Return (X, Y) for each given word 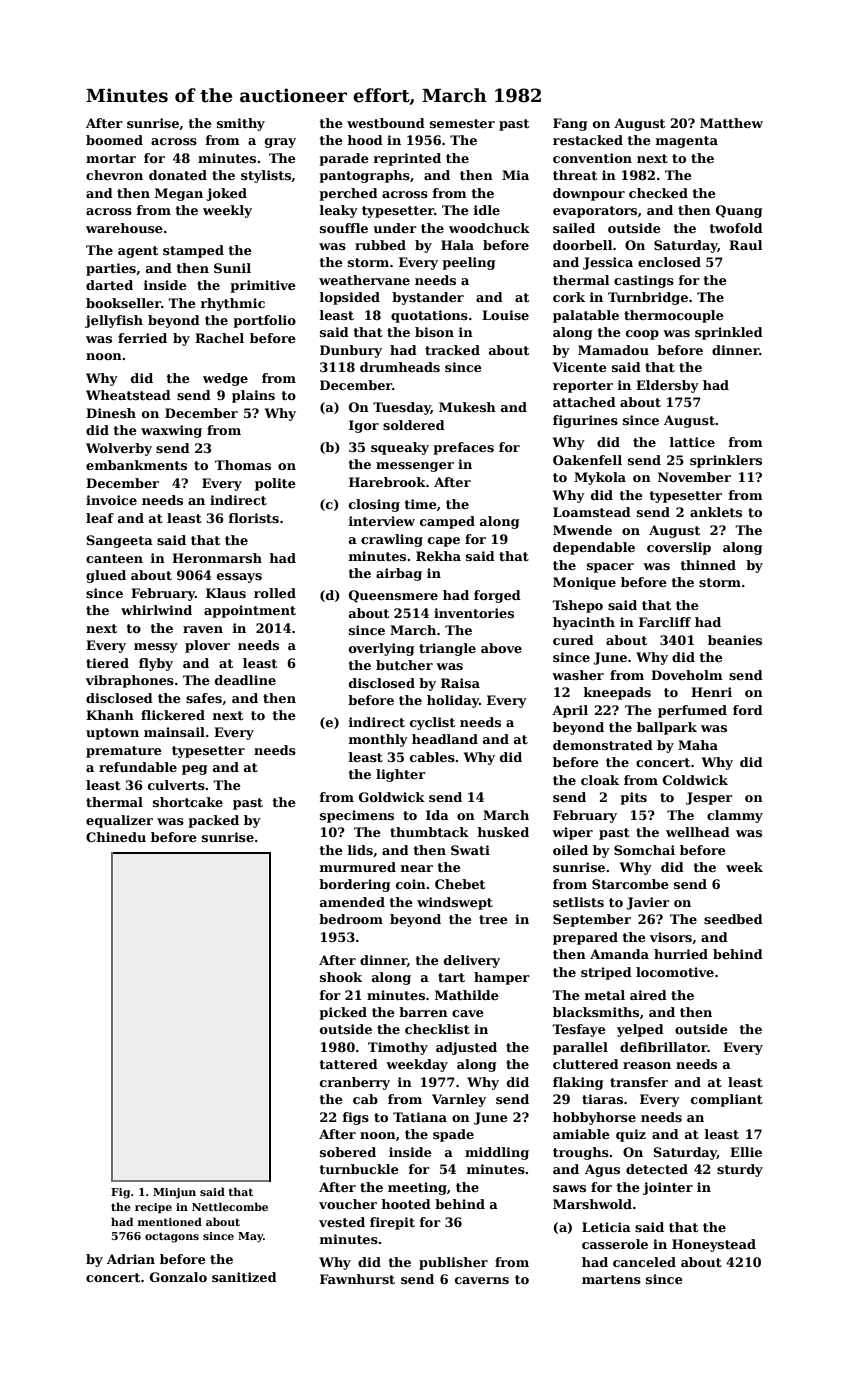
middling (497, 1153)
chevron (114, 175)
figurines (585, 421)
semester (462, 123)
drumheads (400, 367)
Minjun (174, 1193)
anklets (716, 512)
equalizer (119, 821)
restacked (588, 140)
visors (671, 937)
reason (647, 1065)
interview (382, 521)
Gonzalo (178, 1277)
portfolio (264, 321)
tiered (107, 663)
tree (493, 919)
